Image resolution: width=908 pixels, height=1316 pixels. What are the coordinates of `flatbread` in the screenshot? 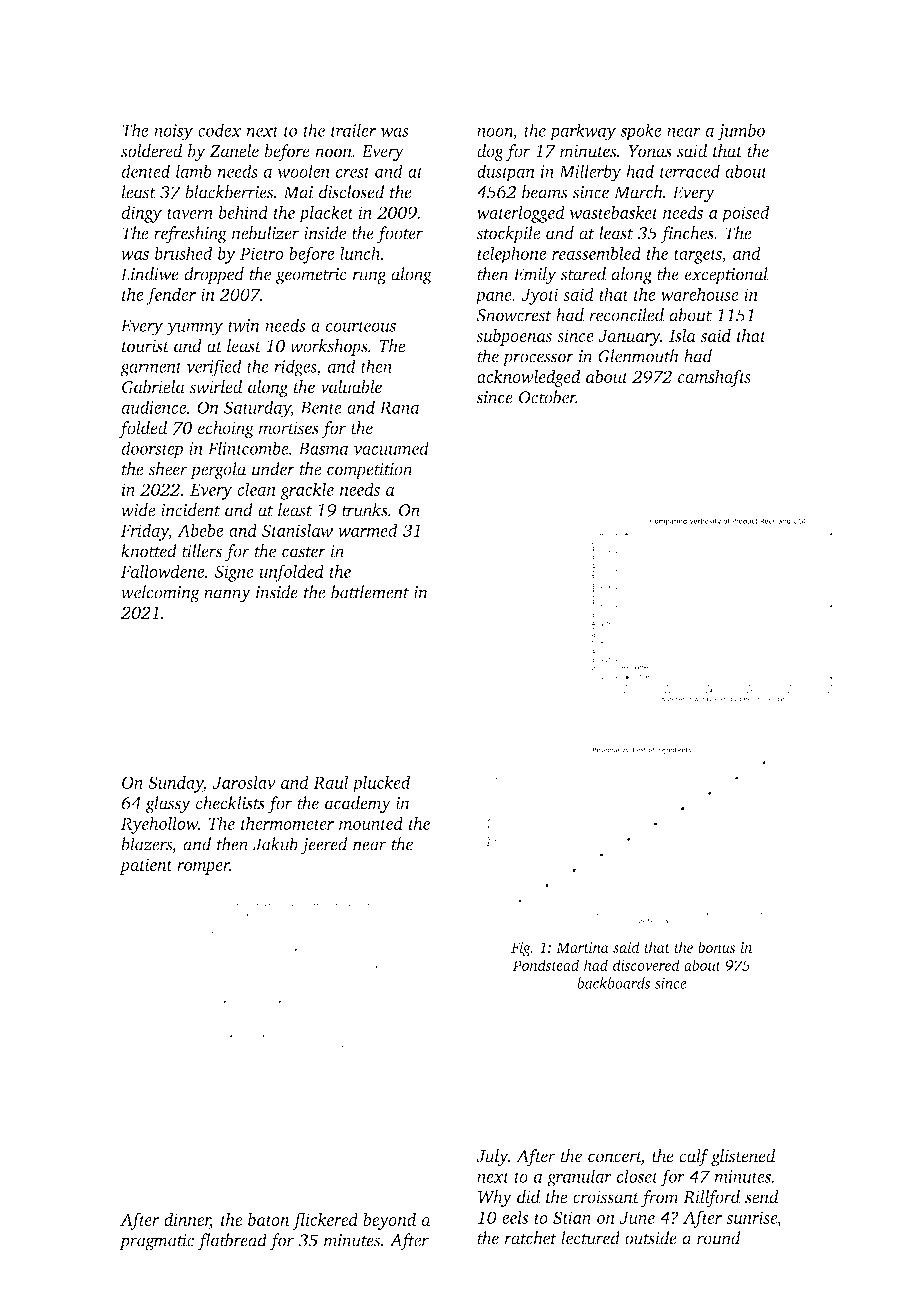 It's located at (232, 1242).
